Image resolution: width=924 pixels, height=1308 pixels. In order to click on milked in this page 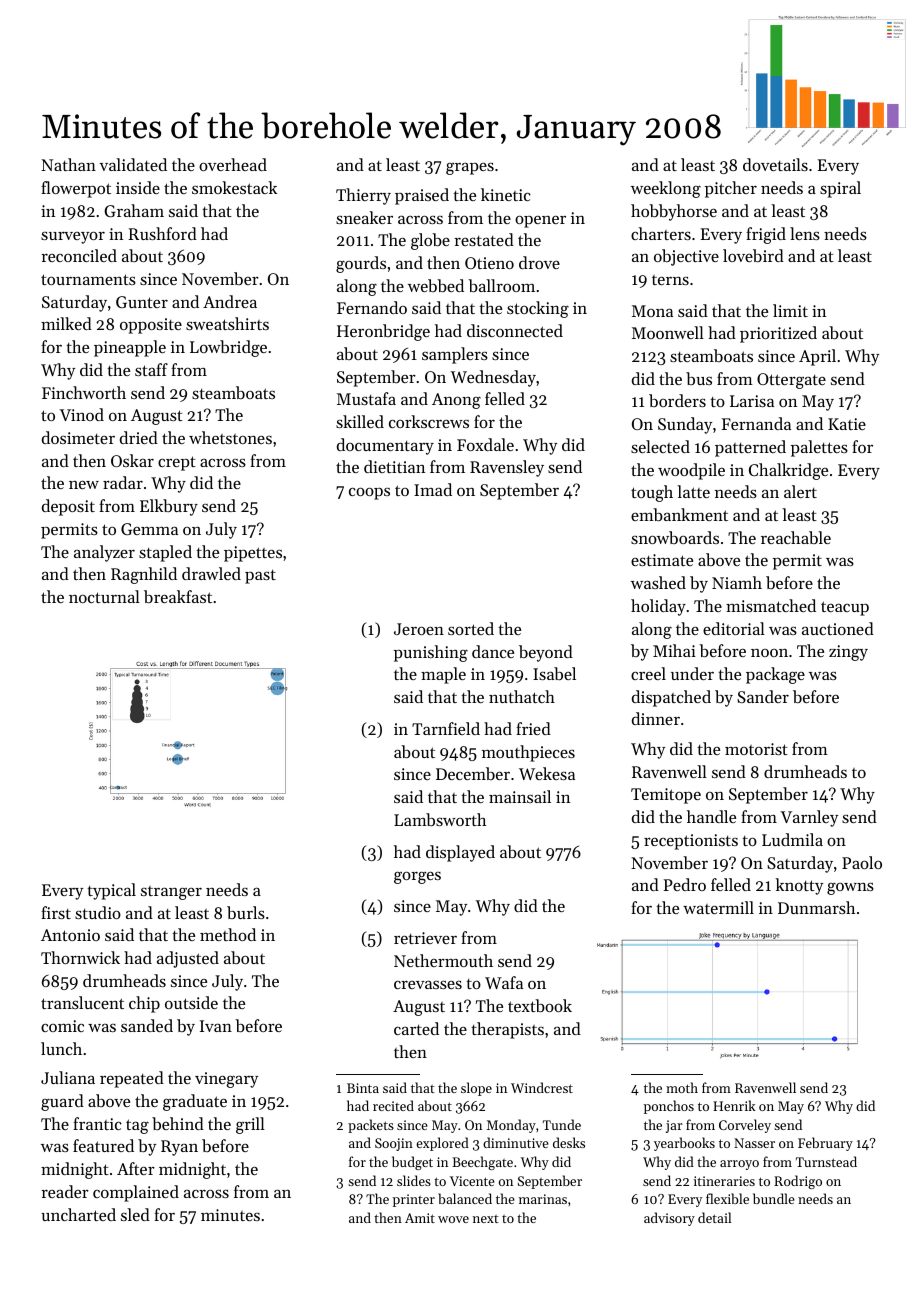, I will do `click(66, 323)`.
